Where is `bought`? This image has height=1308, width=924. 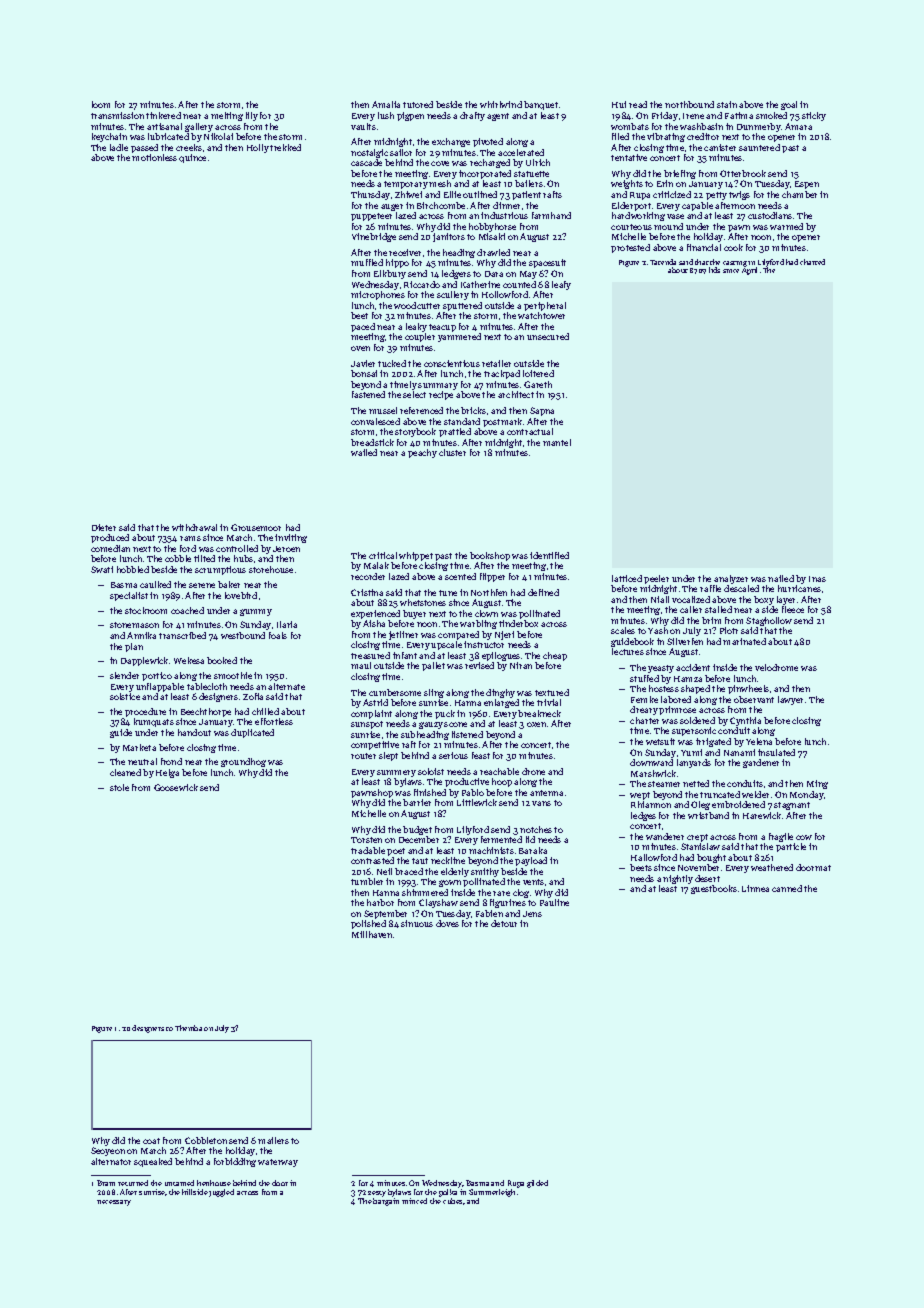 bought is located at coordinates (711, 858).
